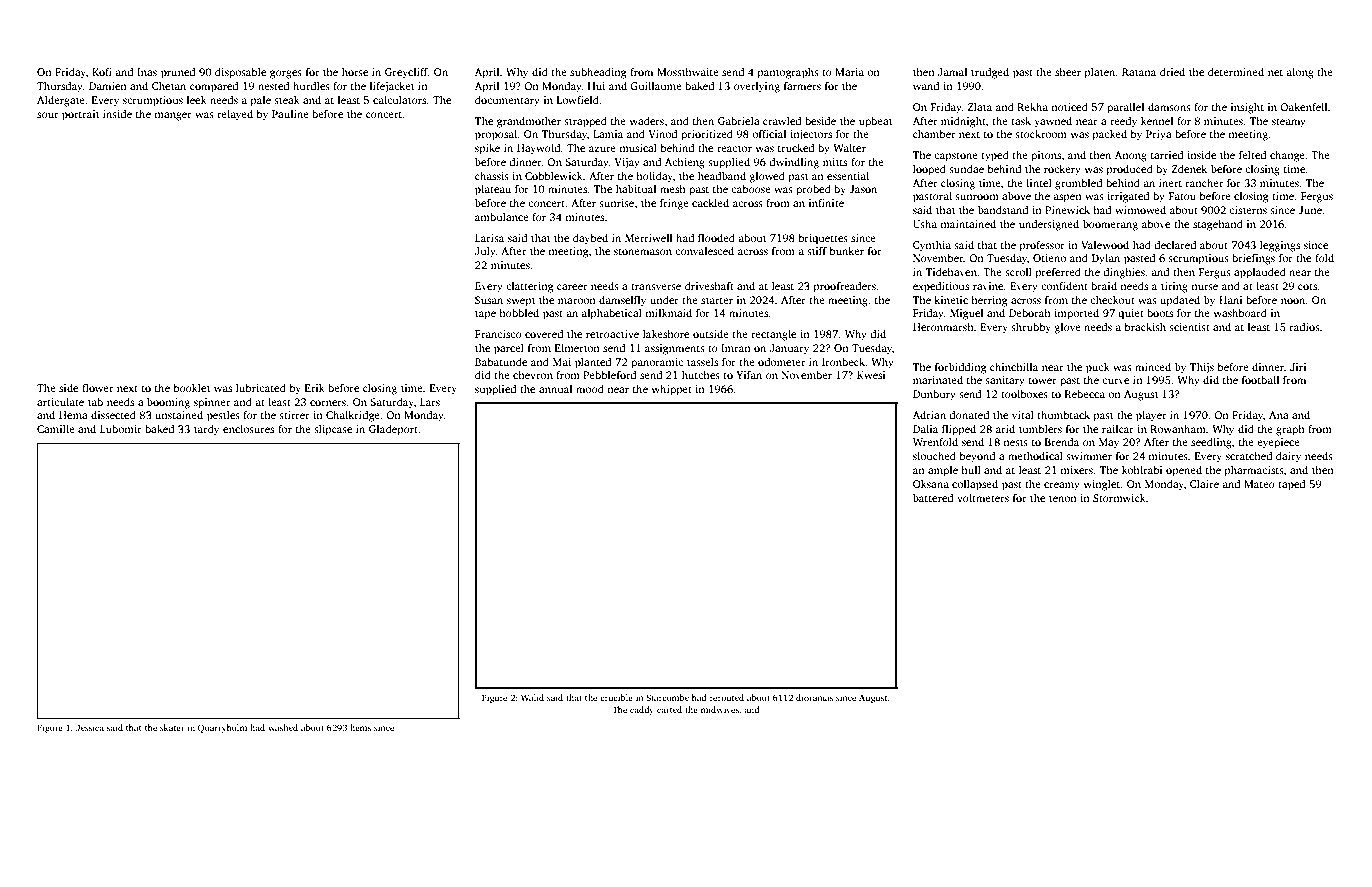 The height and width of the page is (887, 1372). What do you see at coordinates (97, 387) in the page?
I see `flower` at bounding box center [97, 387].
